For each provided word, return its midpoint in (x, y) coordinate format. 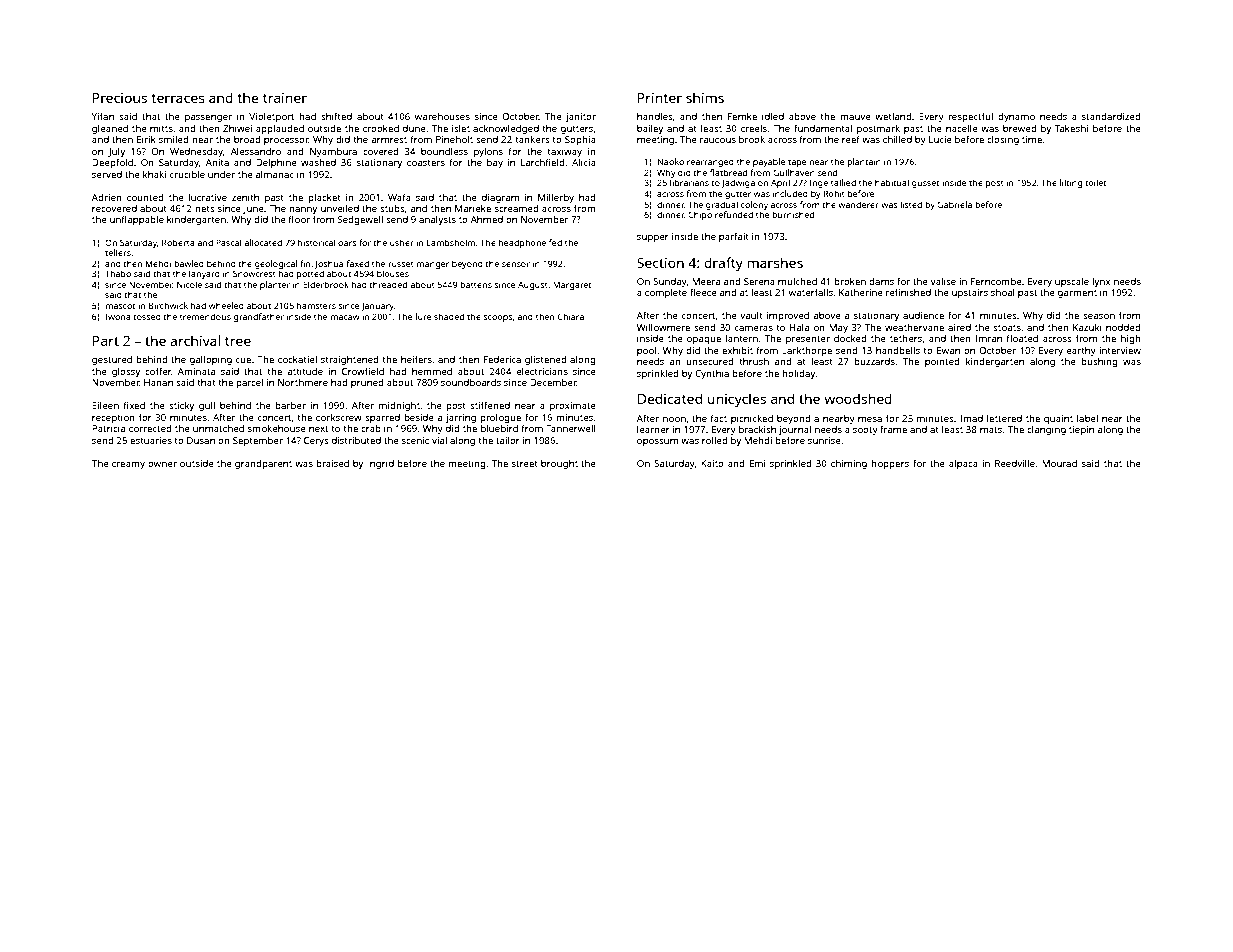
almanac (274, 174)
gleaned (110, 130)
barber (290, 405)
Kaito (712, 463)
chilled (897, 139)
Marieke (473, 208)
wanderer (858, 204)
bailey (650, 129)
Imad (972, 418)
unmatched (218, 428)
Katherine (861, 292)
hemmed (432, 371)
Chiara (571, 316)
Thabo (118, 273)
